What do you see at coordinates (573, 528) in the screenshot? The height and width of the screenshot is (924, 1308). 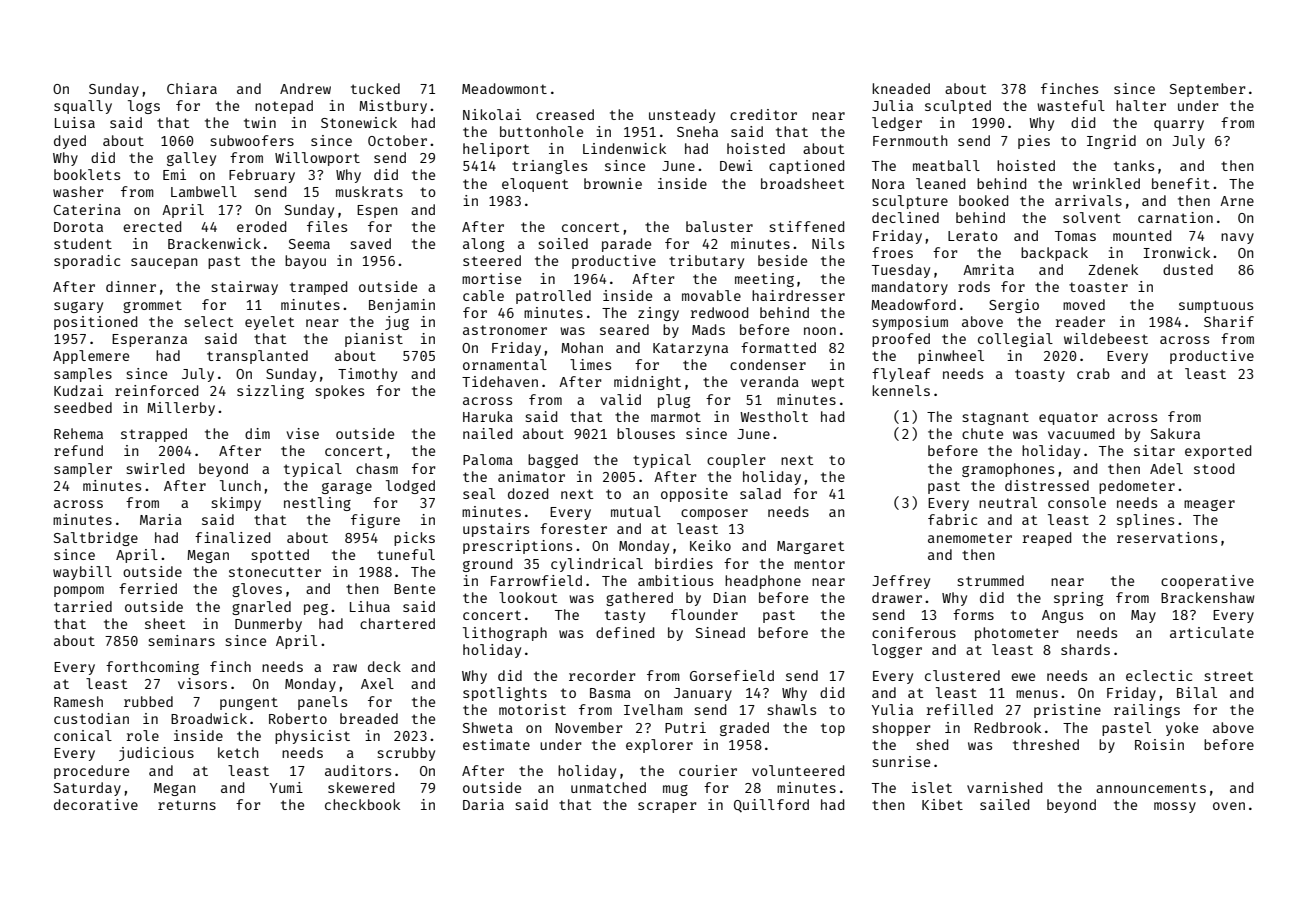 I see `forester` at bounding box center [573, 528].
